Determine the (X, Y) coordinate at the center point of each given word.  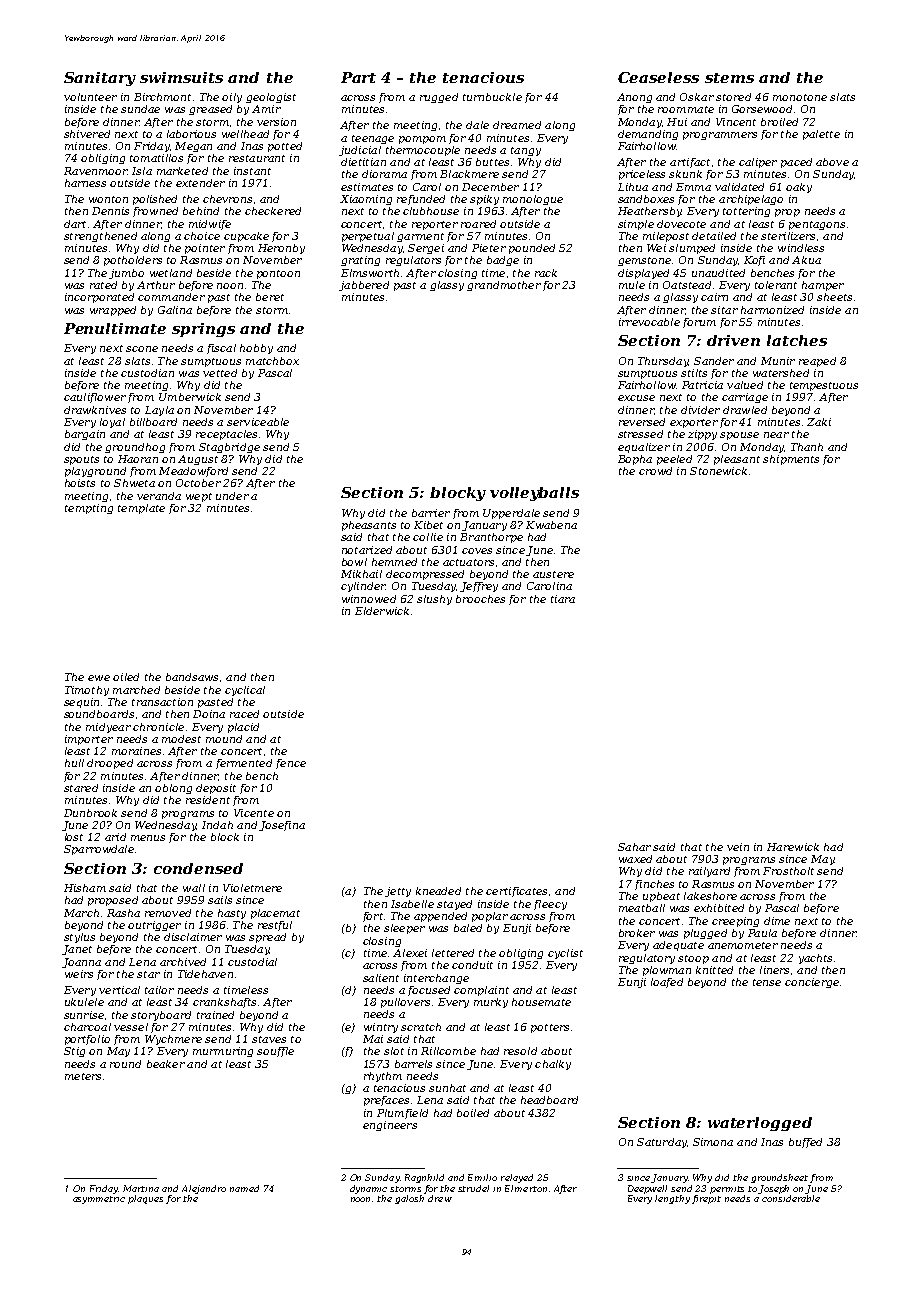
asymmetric (99, 1200)
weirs (79, 974)
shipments (791, 460)
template (141, 509)
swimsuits (181, 77)
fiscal (221, 349)
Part (358, 77)
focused (429, 991)
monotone (800, 97)
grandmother (504, 286)
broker (637, 933)
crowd (655, 471)
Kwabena (551, 525)
